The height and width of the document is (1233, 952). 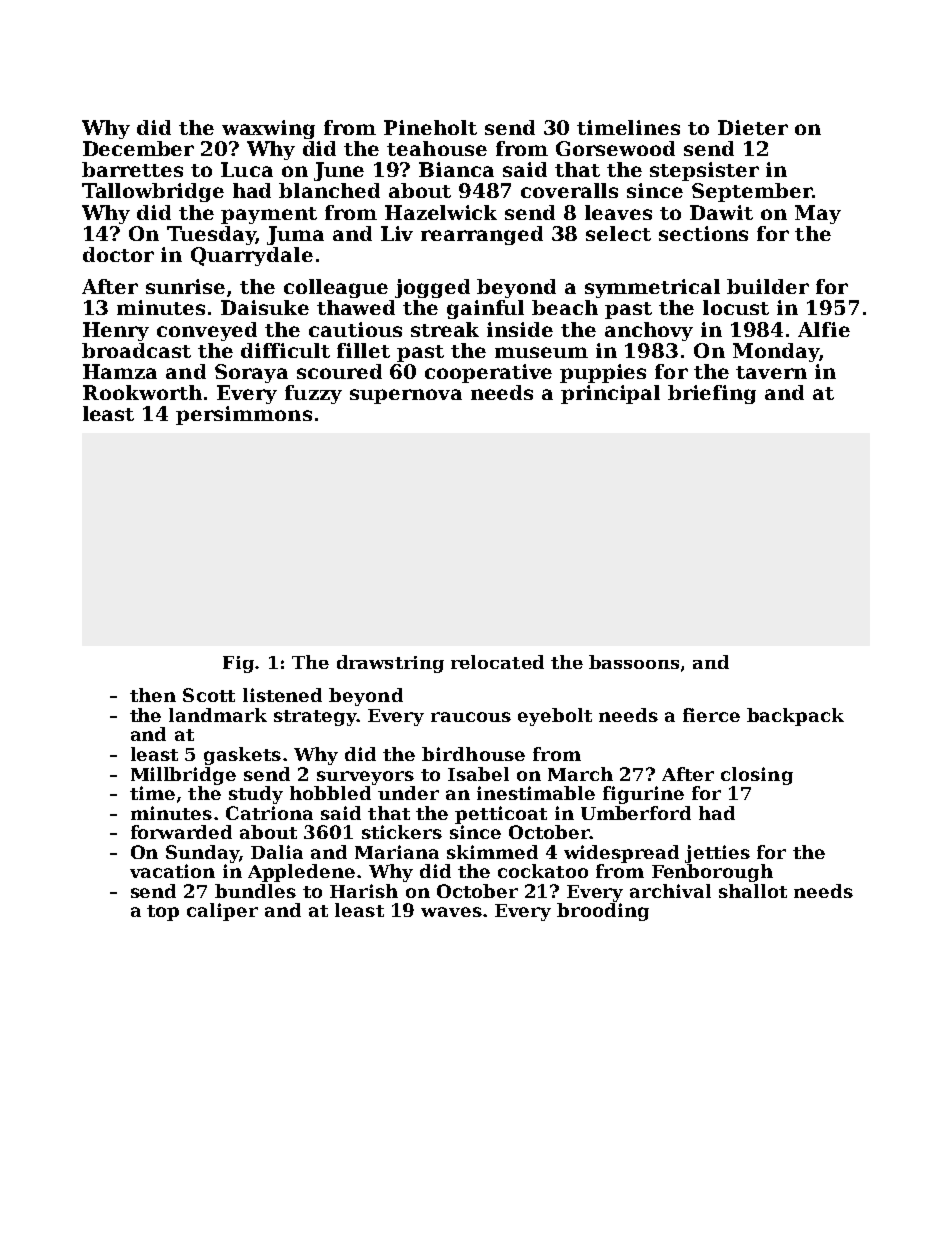 What do you see at coordinates (138, 148) in the document?
I see `December` at bounding box center [138, 148].
